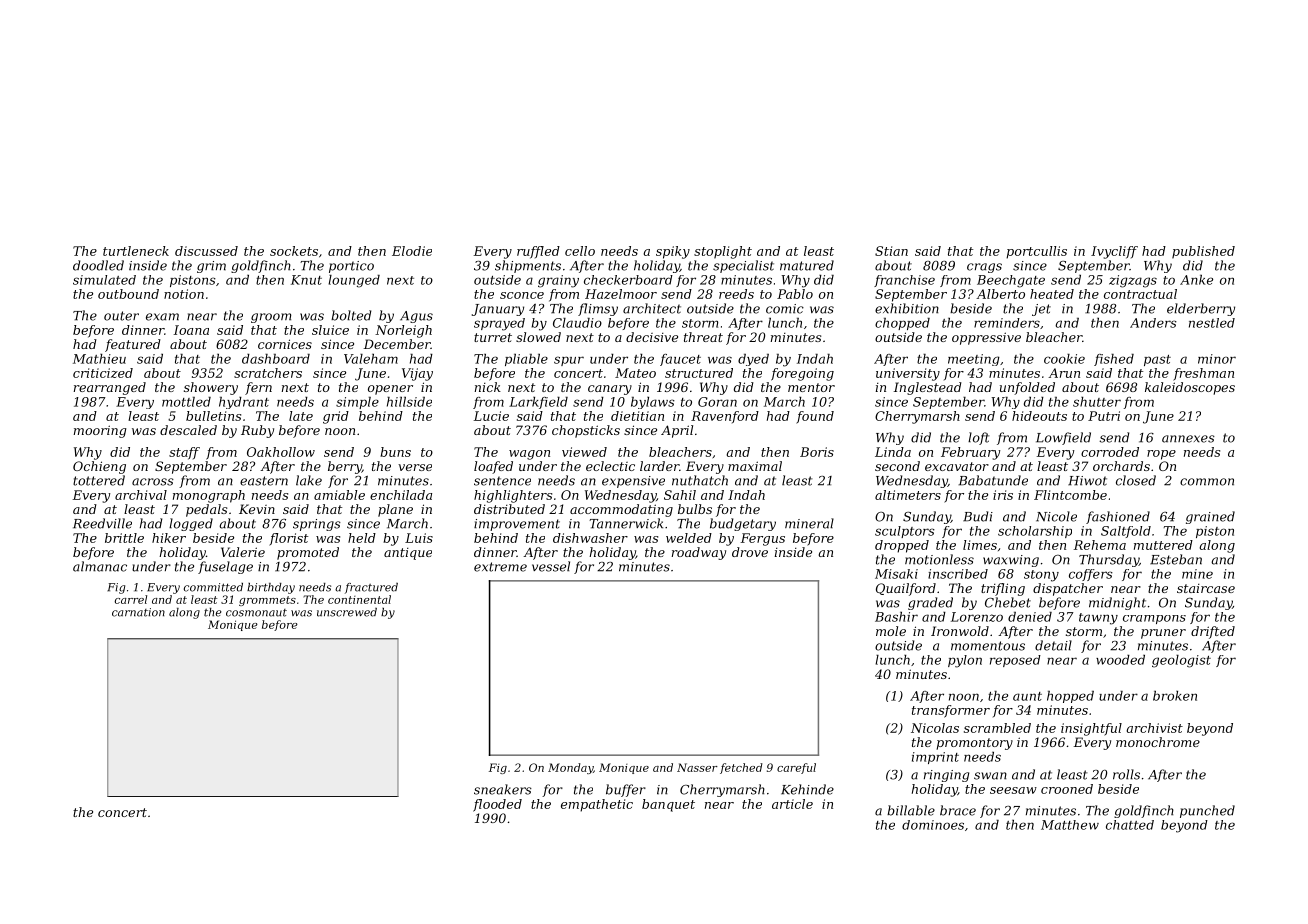  I want to click on Fergus, so click(762, 539).
